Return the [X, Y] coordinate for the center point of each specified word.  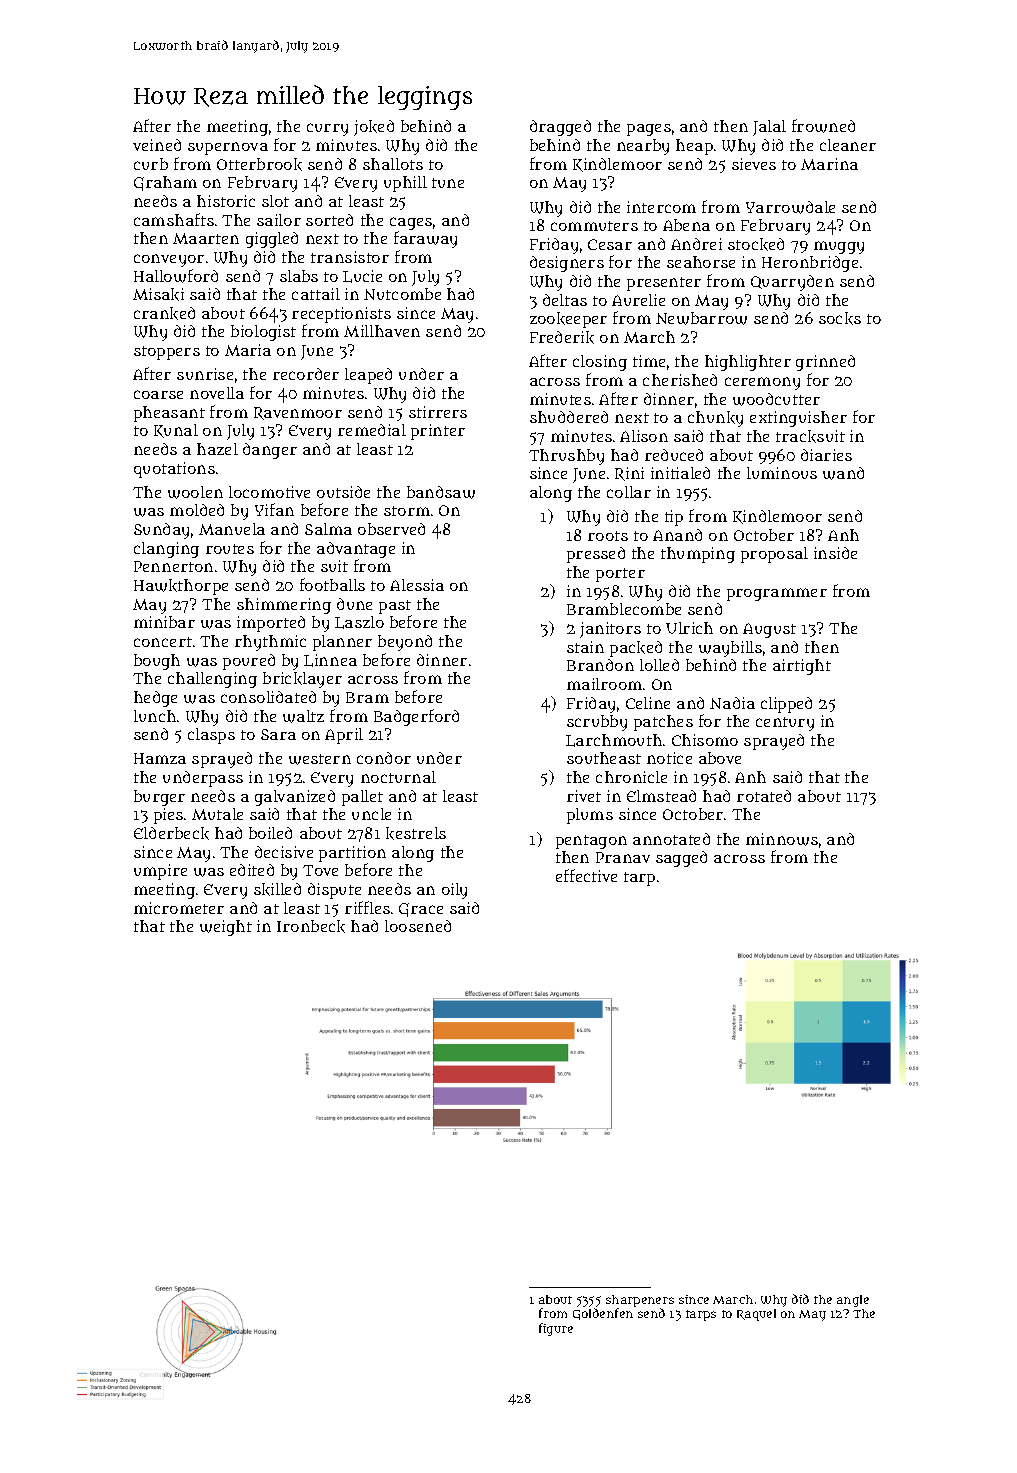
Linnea [330, 660]
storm [407, 511]
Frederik [562, 337]
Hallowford [176, 276]
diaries [826, 455]
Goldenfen [603, 1314]
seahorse [701, 262]
